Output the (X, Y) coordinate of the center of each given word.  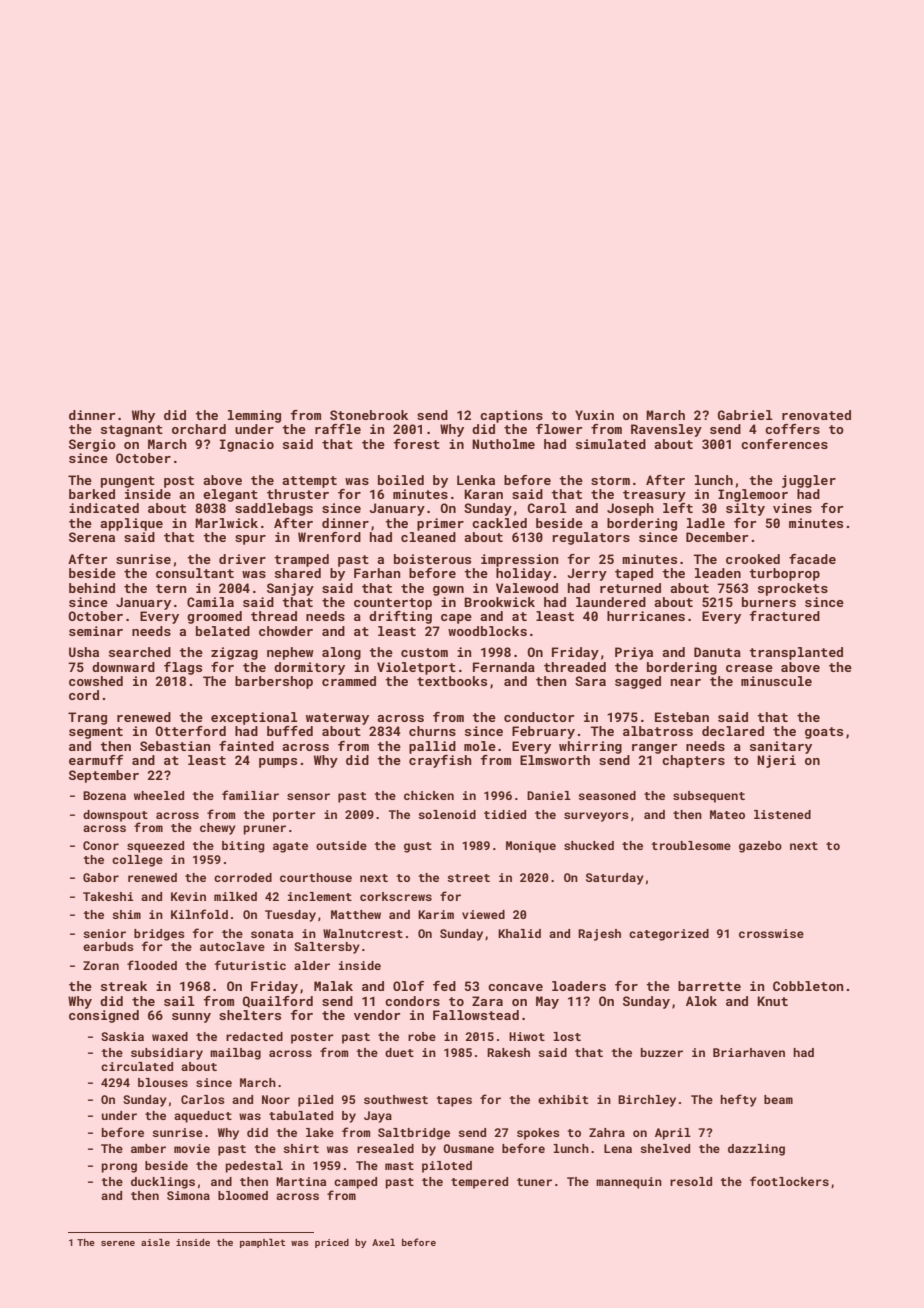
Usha (84, 652)
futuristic (250, 965)
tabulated (301, 1115)
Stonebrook (369, 415)
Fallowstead (476, 1015)
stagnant (132, 431)
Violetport (416, 668)
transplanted (796, 653)
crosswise (771, 933)
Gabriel (745, 415)
